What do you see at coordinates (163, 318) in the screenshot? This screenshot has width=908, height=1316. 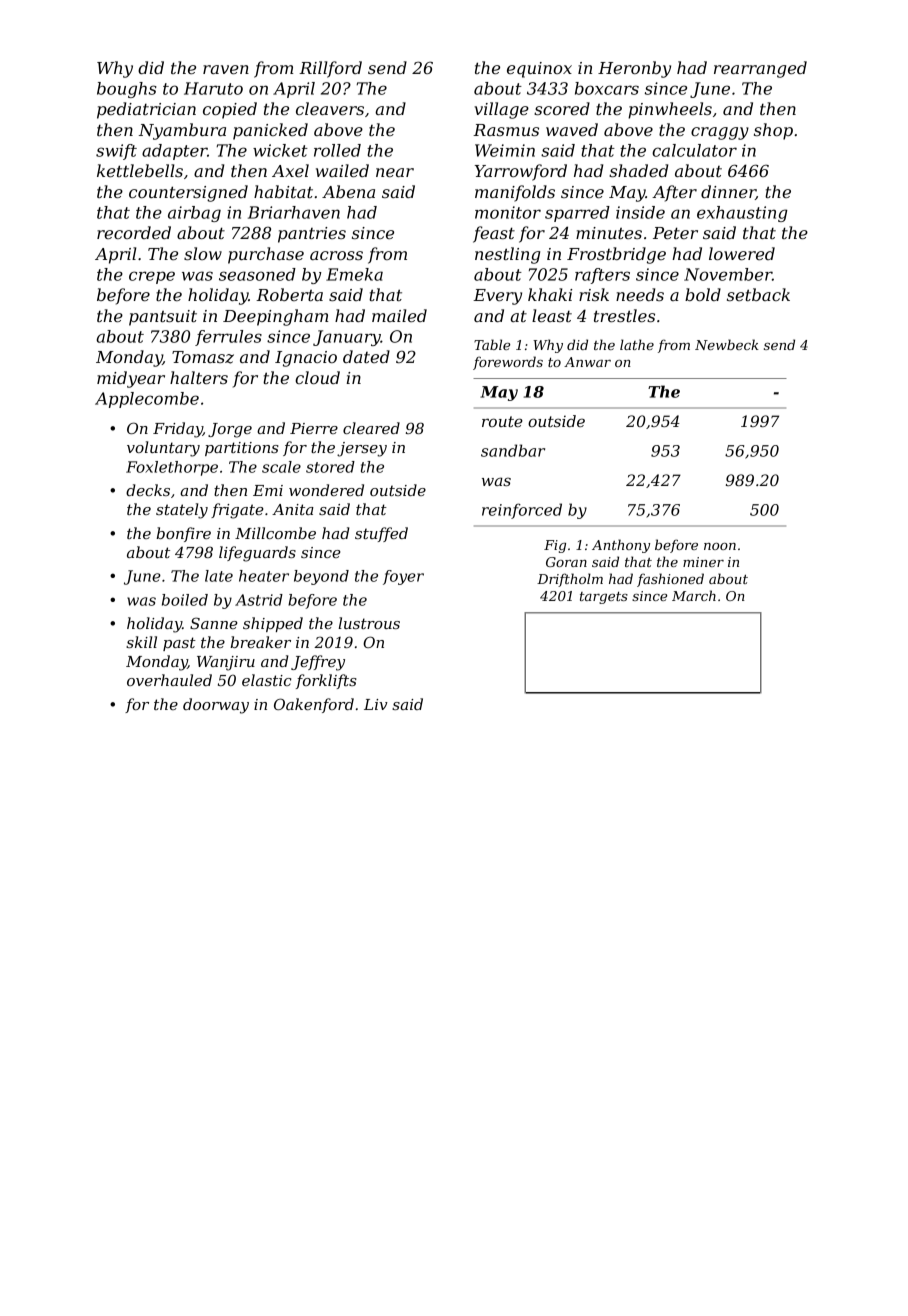 I see `pantsuit` at bounding box center [163, 318].
